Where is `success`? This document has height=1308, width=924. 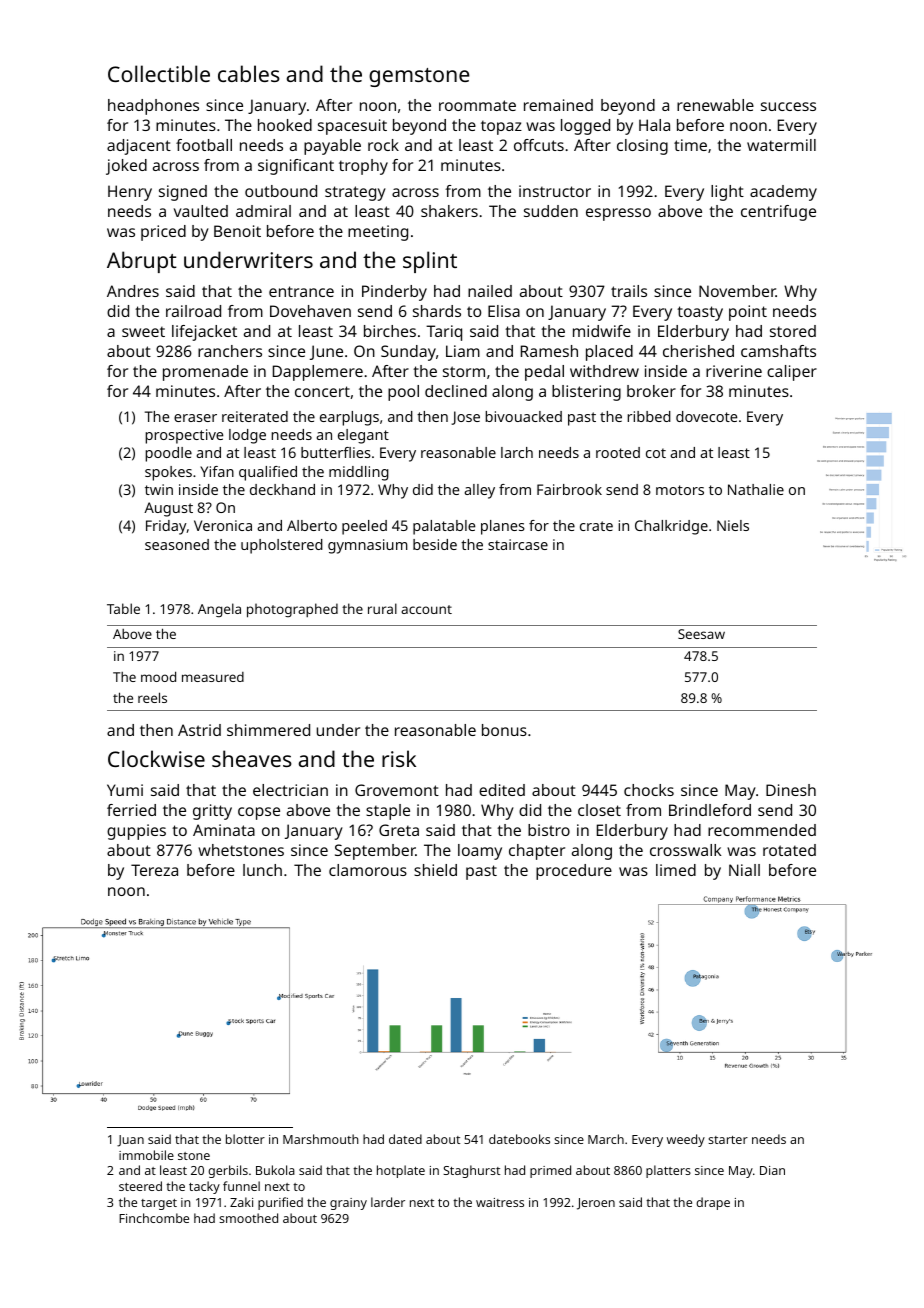 success is located at coordinates (788, 106).
